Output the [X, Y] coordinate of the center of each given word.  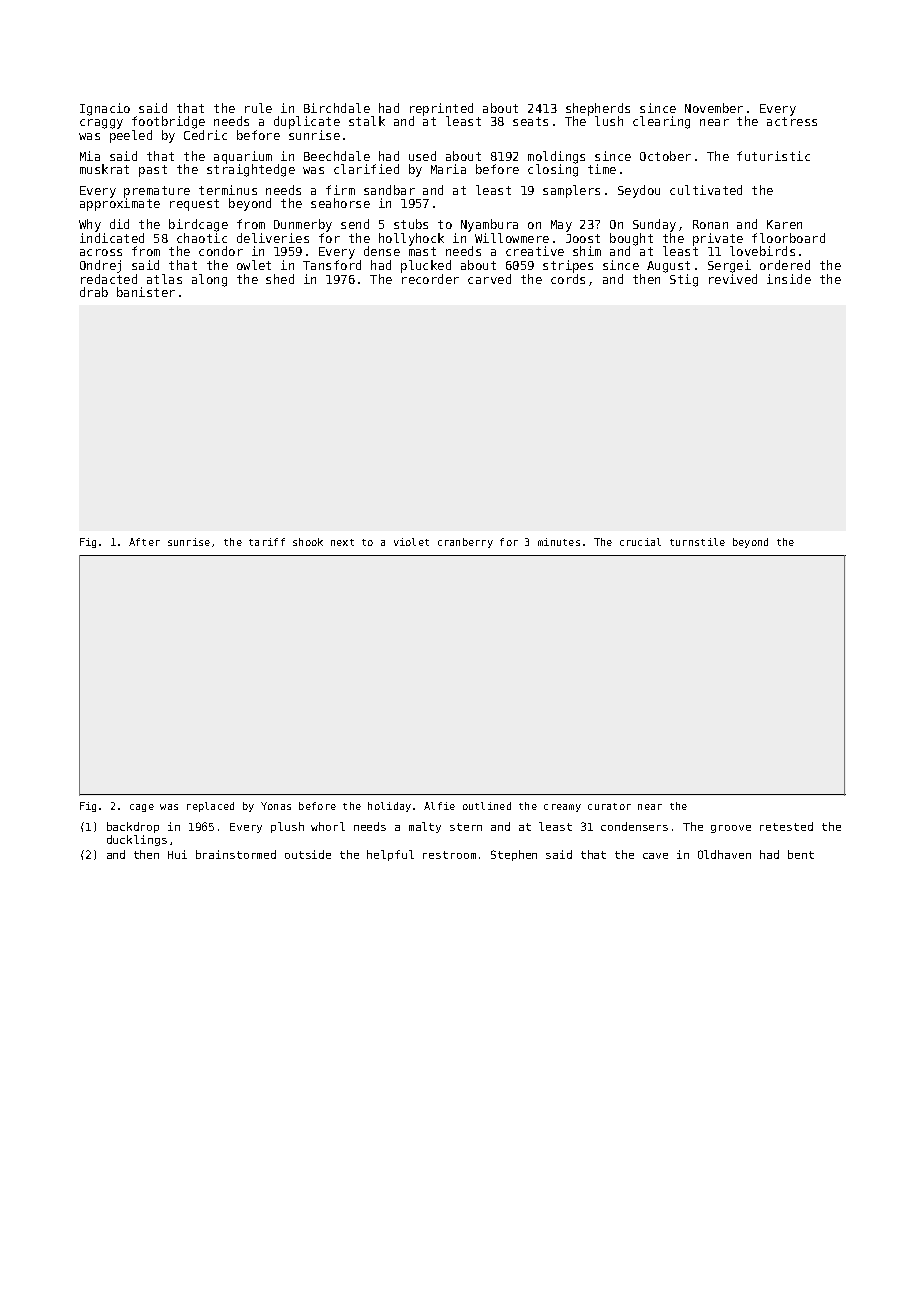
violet [411, 542]
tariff [267, 542]
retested [786, 826]
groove [731, 829]
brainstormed [236, 854]
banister [146, 292]
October [665, 156]
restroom [449, 855]
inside [789, 279]
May [561, 226]
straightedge [251, 170]
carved [489, 279]
